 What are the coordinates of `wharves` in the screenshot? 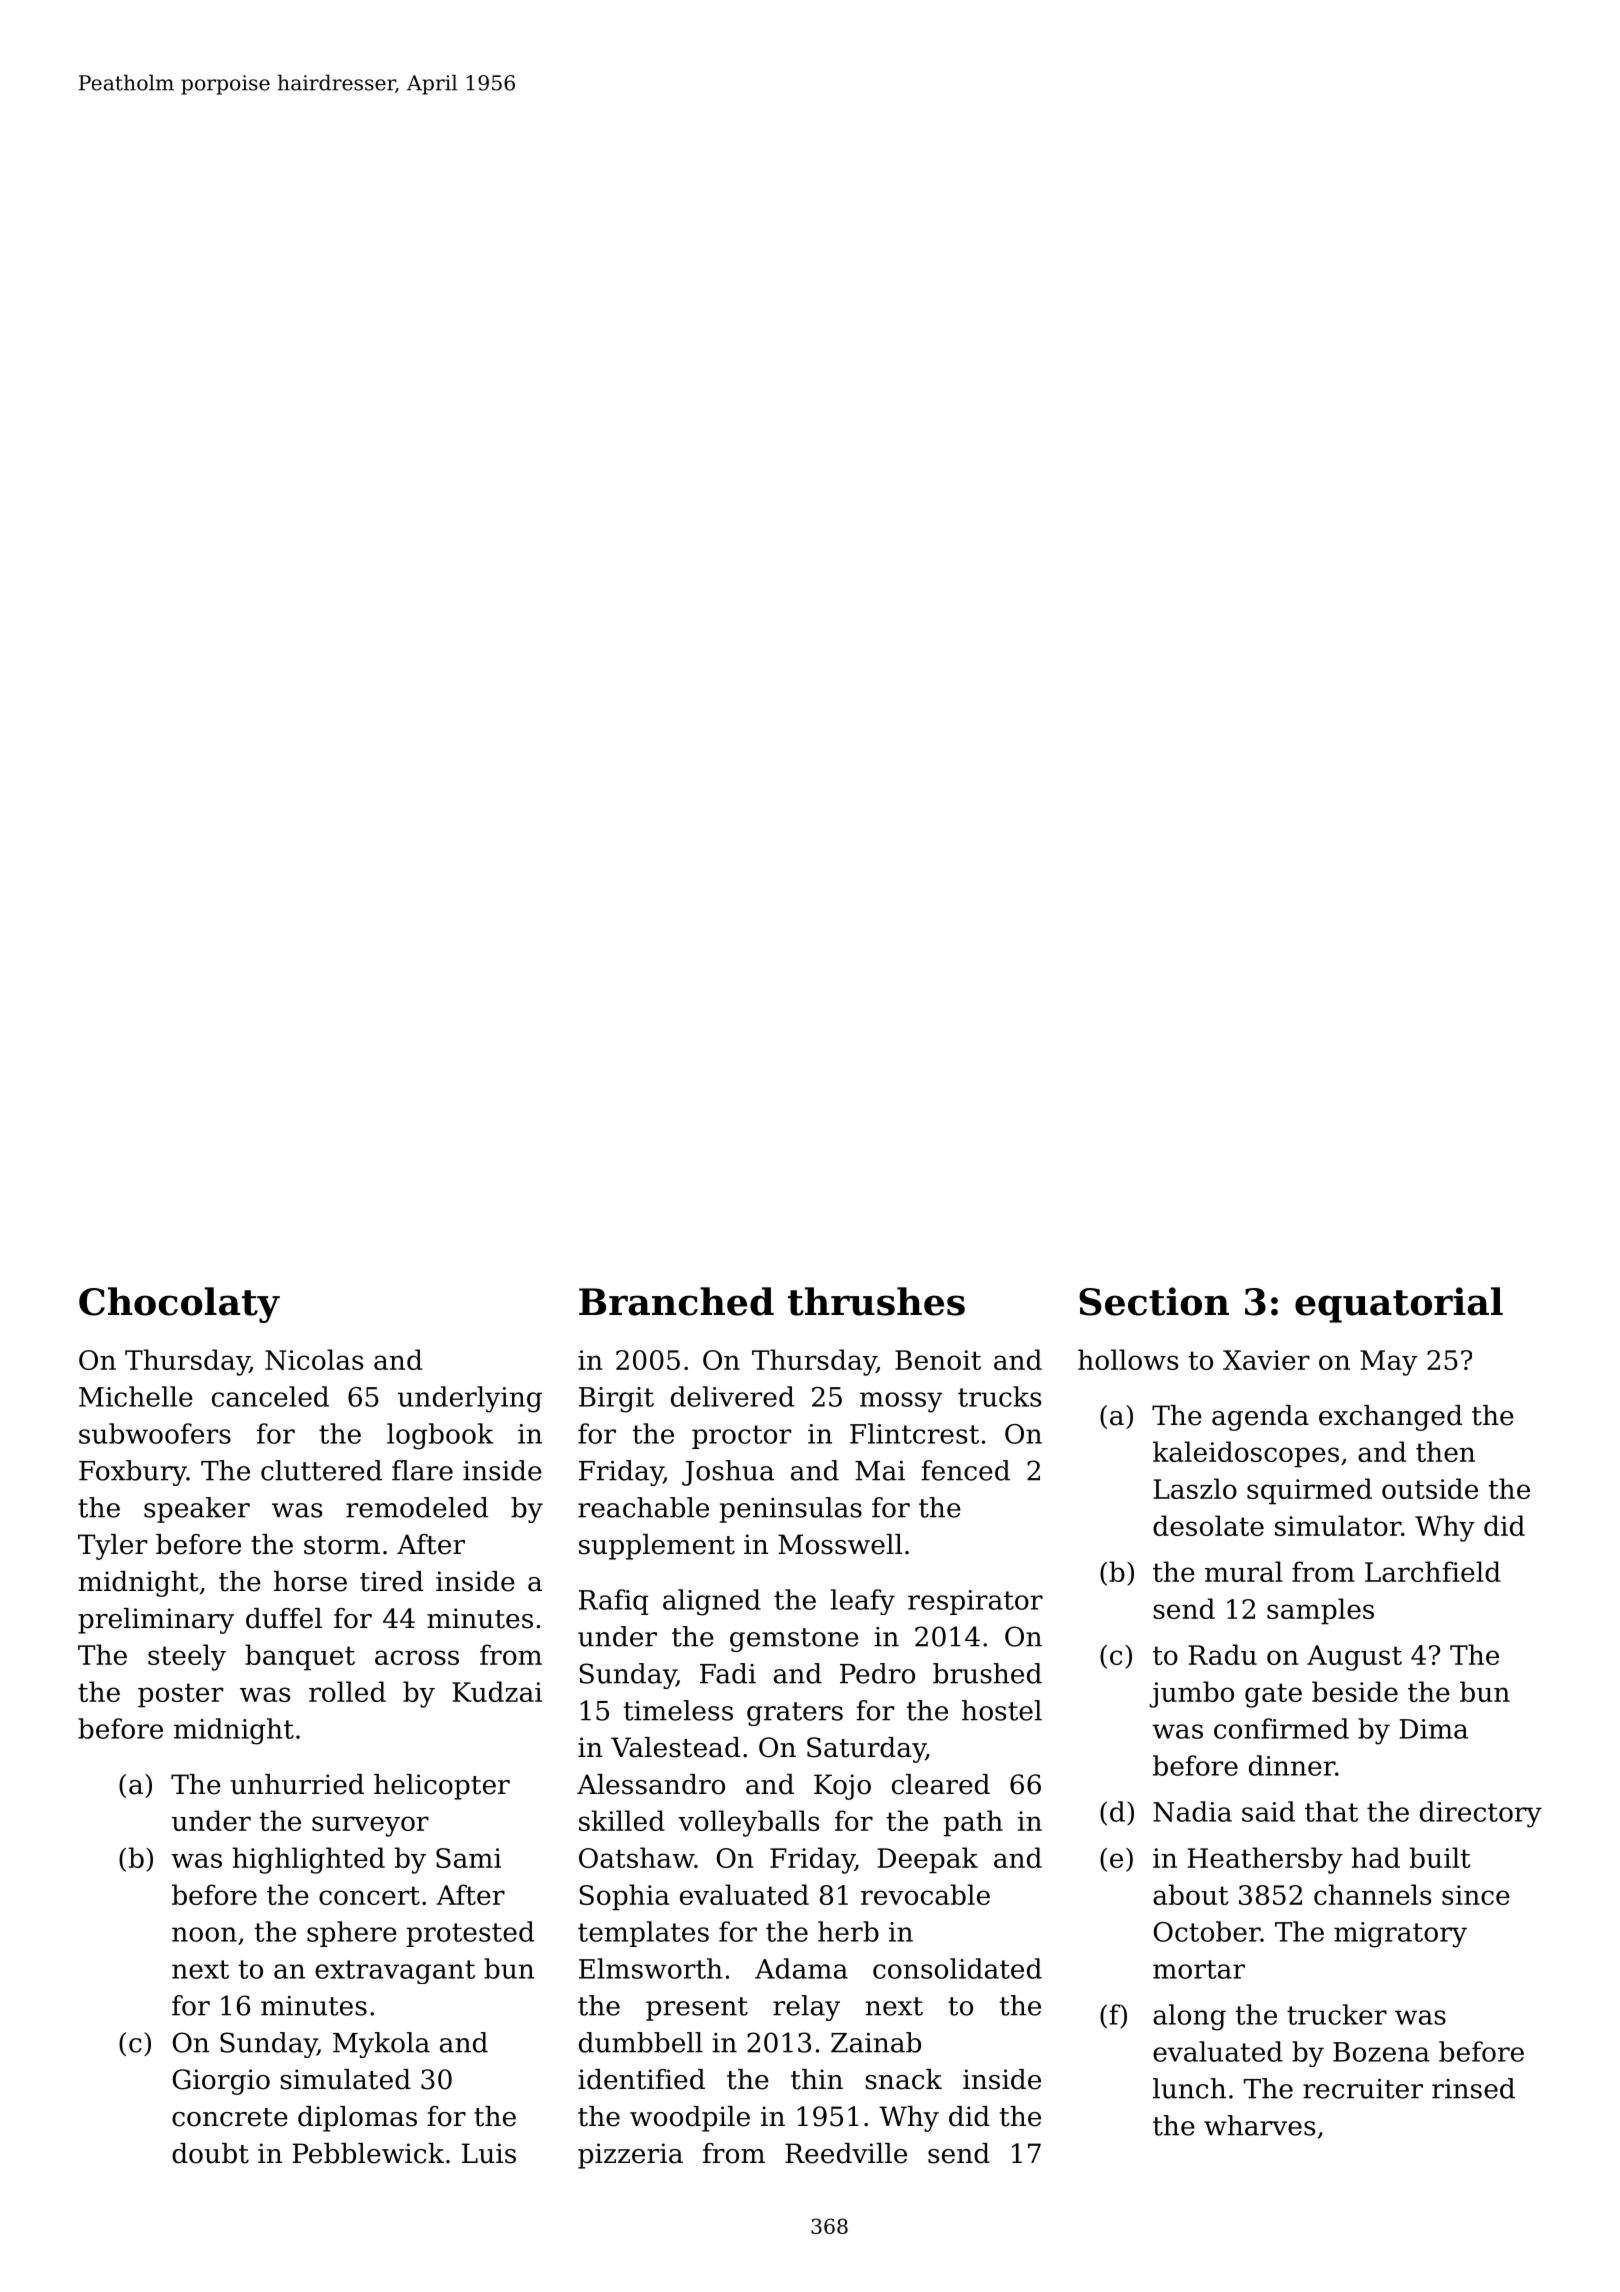 It's located at (1259, 2125).
